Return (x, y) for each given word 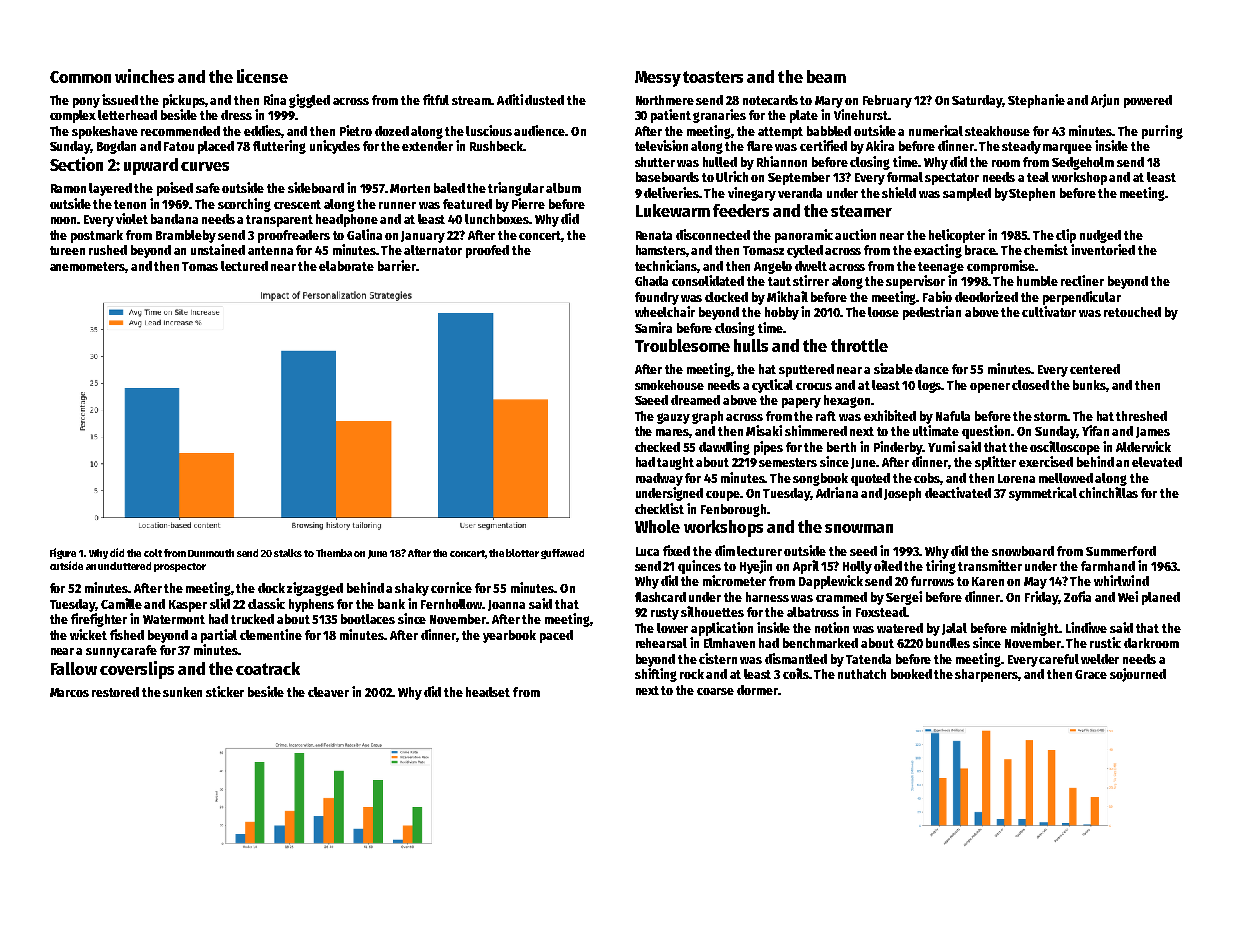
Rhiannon (782, 161)
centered (1095, 369)
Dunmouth (211, 553)
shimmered (816, 430)
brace (980, 250)
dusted (544, 100)
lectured (244, 266)
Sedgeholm (1083, 163)
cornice (451, 587)
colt (153, 553)
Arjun (1105, 101)
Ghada (651, 281)
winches (144, 76)
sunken (182, 692)
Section (76, 164)
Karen (988, 581)
